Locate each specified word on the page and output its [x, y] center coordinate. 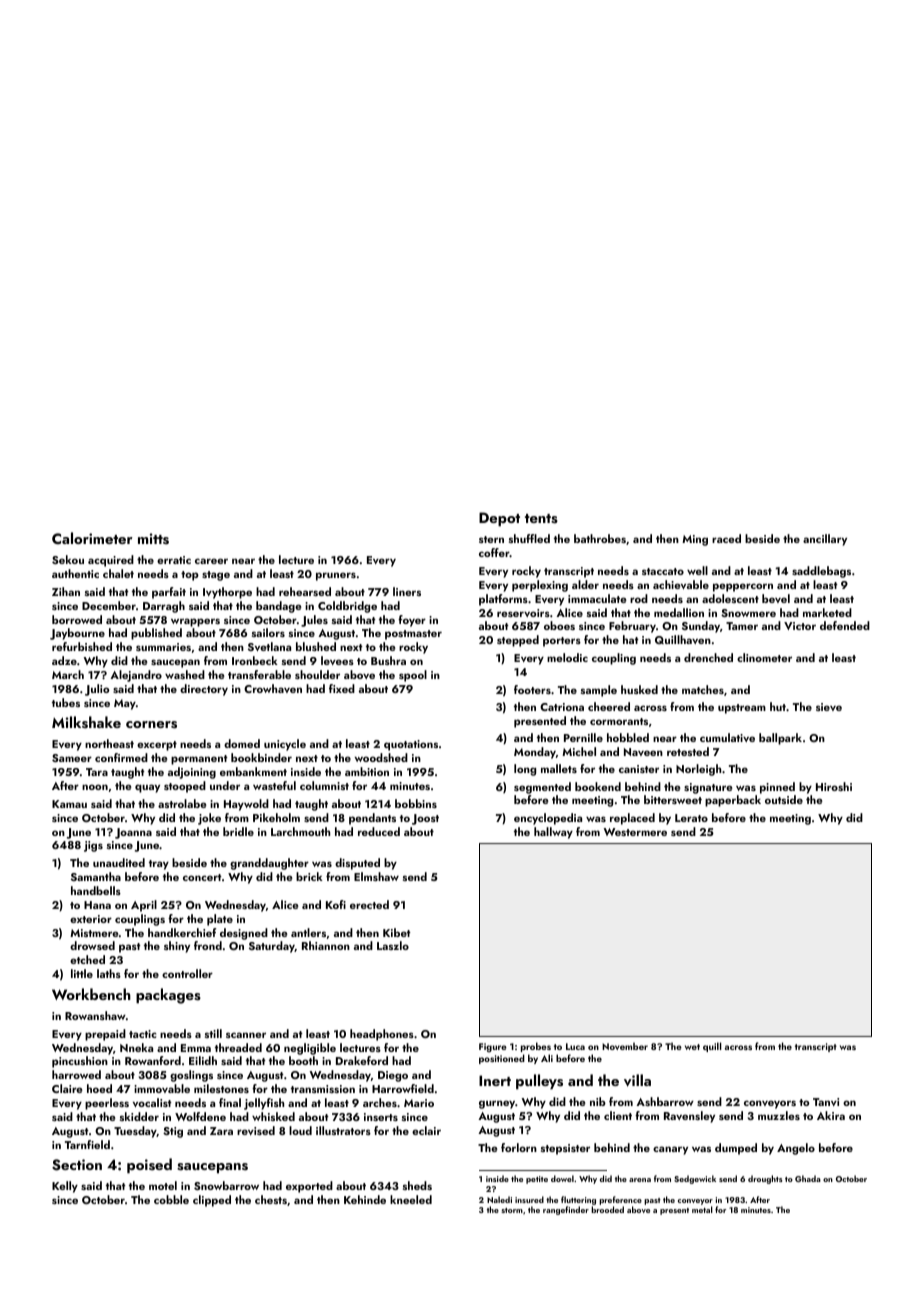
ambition [367, 771]
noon [95, 787]
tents [541, 519]
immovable [162, 1088]
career [211, 561]
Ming [695, 540]
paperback [733, 801]
